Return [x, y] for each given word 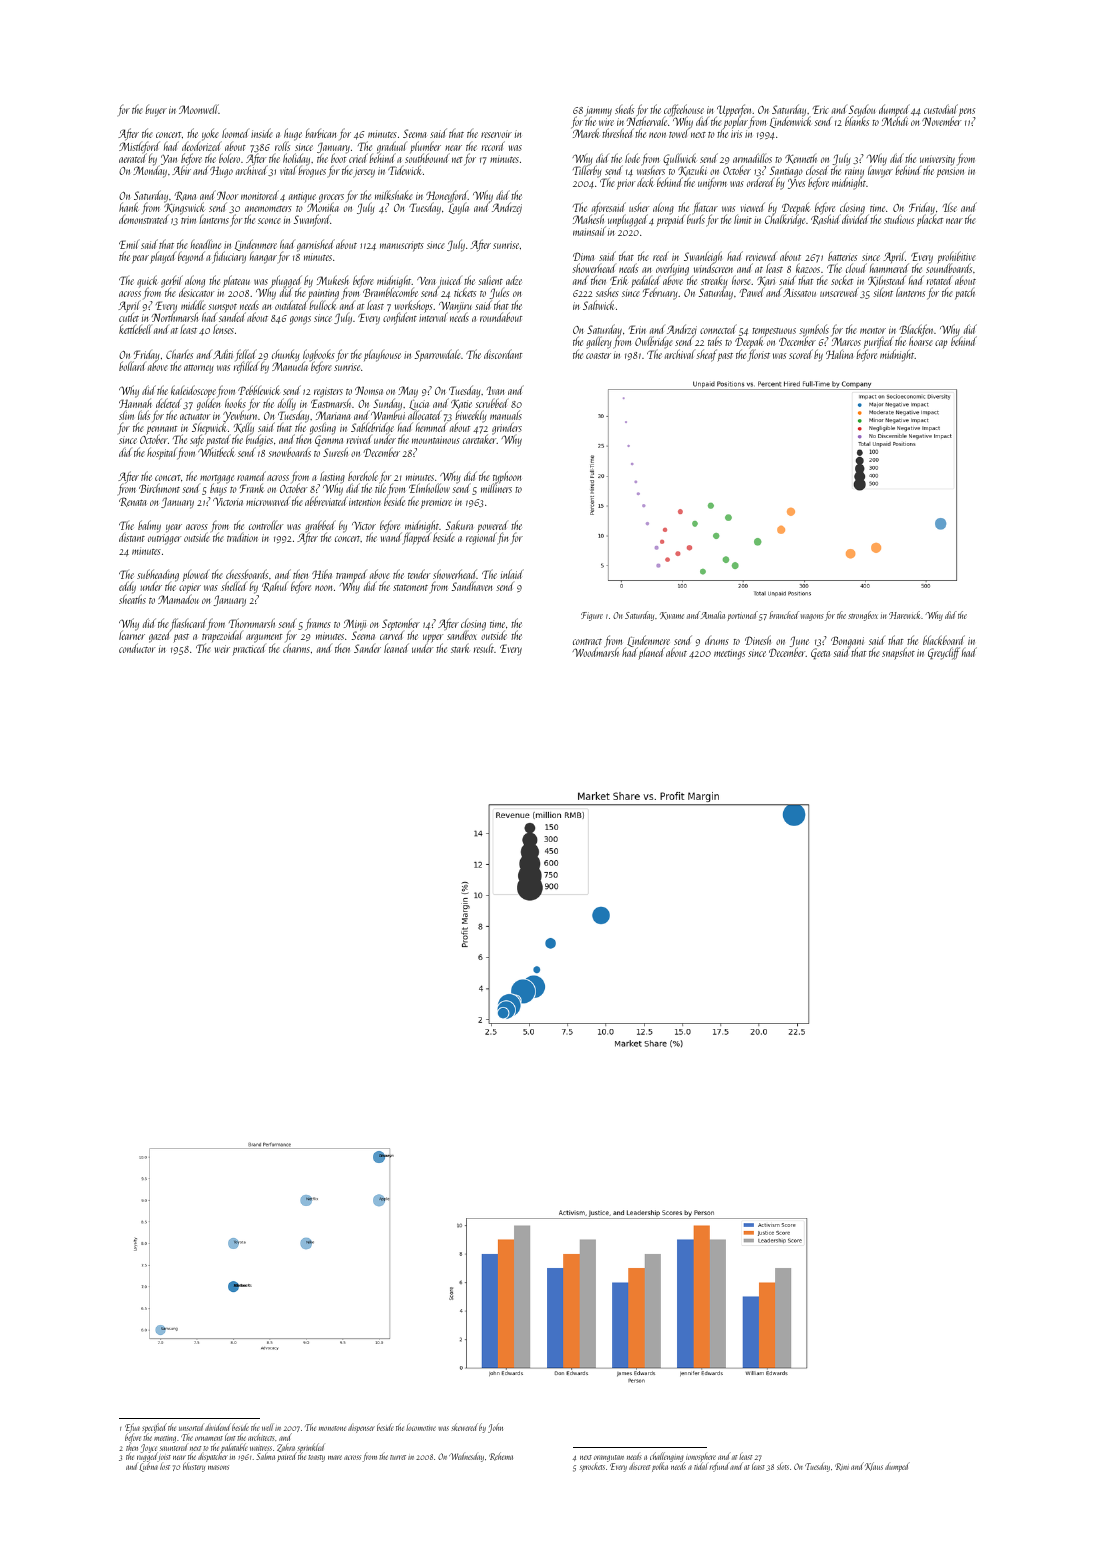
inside [262, 133]
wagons [812, 617]
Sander [367, 648]
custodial [941, 109]
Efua [132, 1428]
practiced [248, 650]
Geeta [820, 653]
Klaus [874, 1466]
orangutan [609, 1458]
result [484, 648]
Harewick [904, 615]
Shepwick [209, 429]
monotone [332, 1428]
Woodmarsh [596, 652]
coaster [598, 356]
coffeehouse [684, 110]
